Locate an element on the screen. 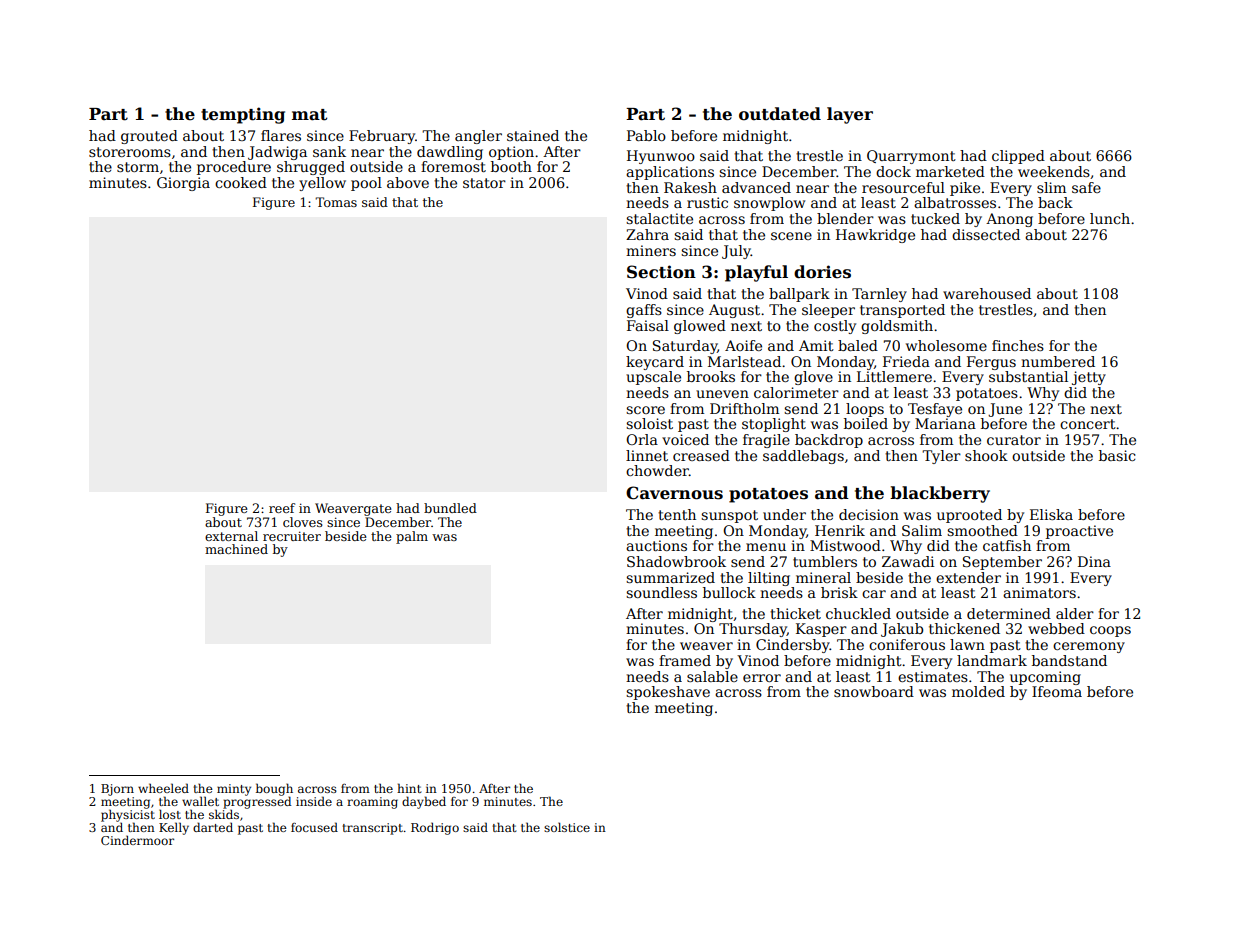  Rodrigo is located at coordinates (435, 828).
